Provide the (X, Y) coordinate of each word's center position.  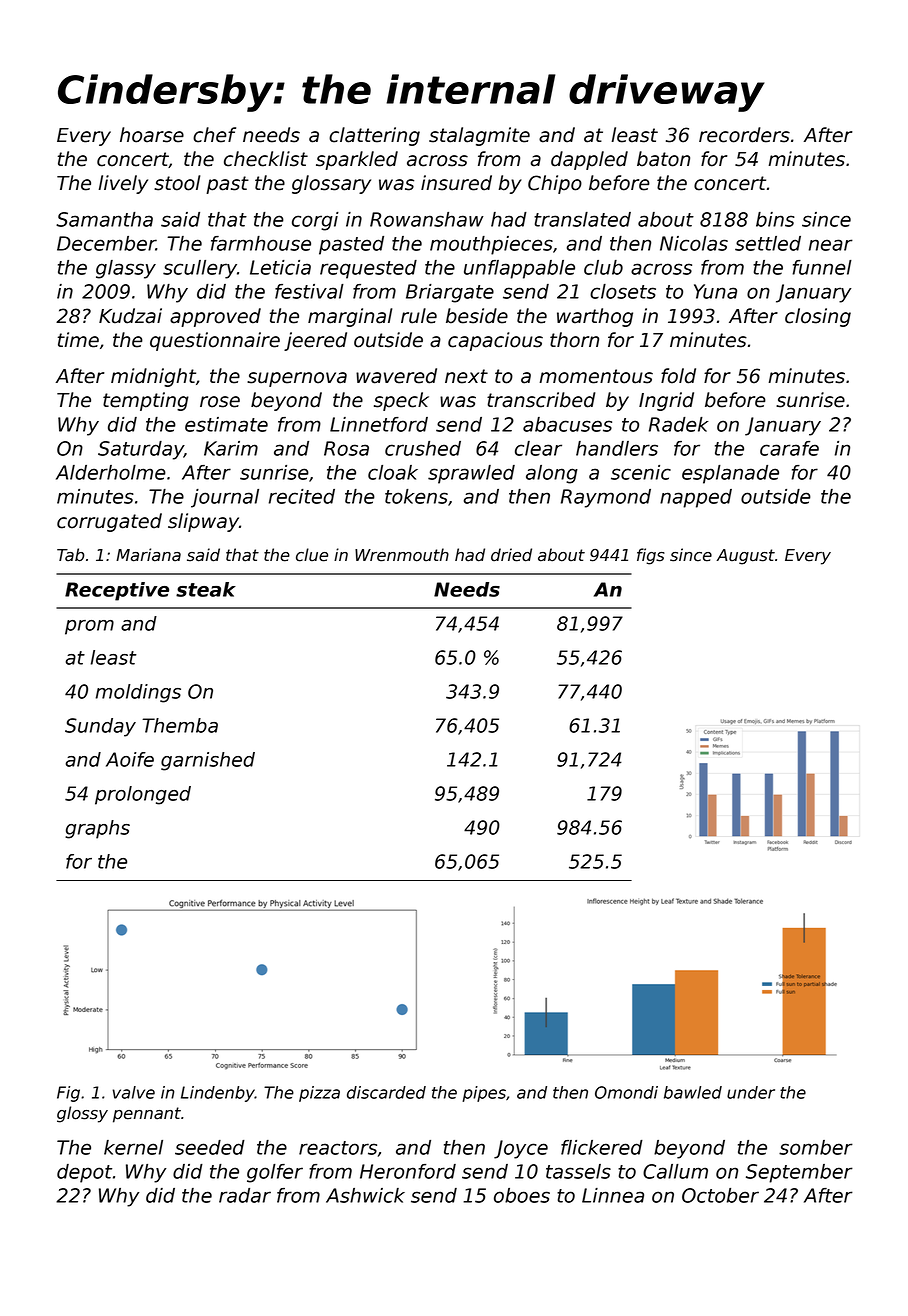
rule (419, 316)
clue (312, 555)
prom (89, 627)
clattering (374, 136)
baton (663, 159)
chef (214, 135)
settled (768, 243)
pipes (484, 1094)
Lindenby (218, 1094)
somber (816, 1147)
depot (84, 1173)
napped (696, 498)
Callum (675, 1171)
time (78, 340)
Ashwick (365, 1195)
